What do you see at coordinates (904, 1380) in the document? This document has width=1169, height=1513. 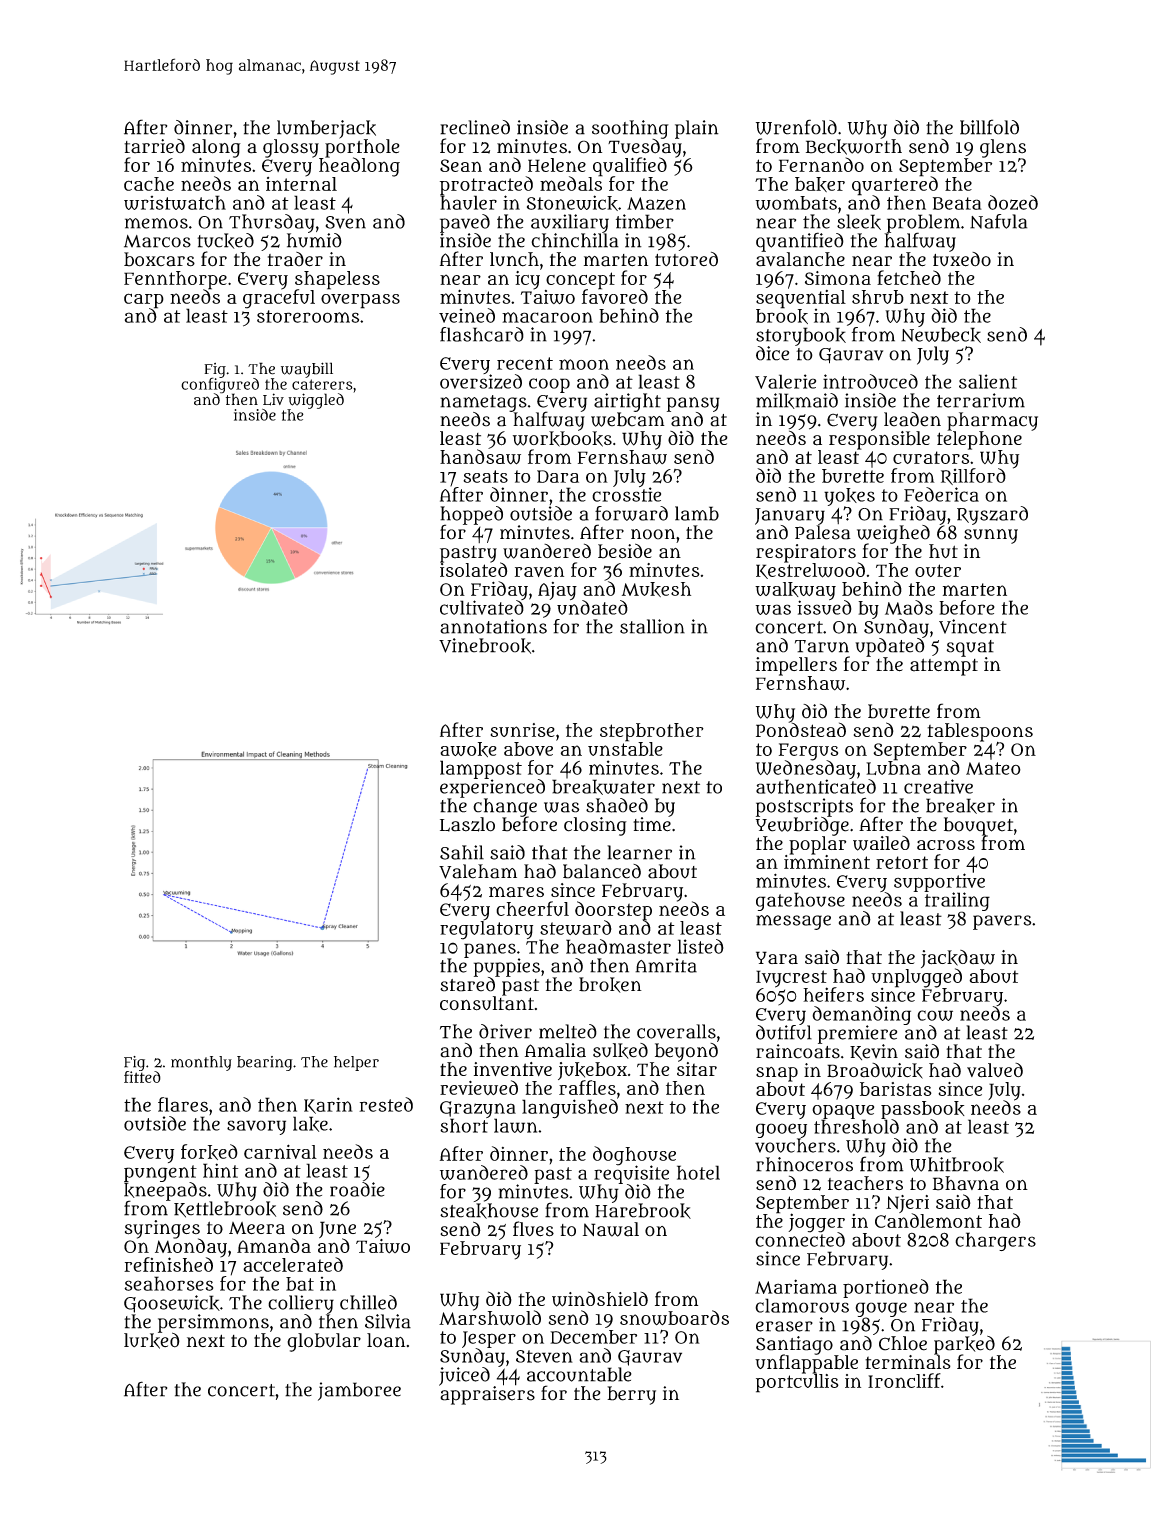 I see `Ironcliff` at bounding box center [904, 1380].
